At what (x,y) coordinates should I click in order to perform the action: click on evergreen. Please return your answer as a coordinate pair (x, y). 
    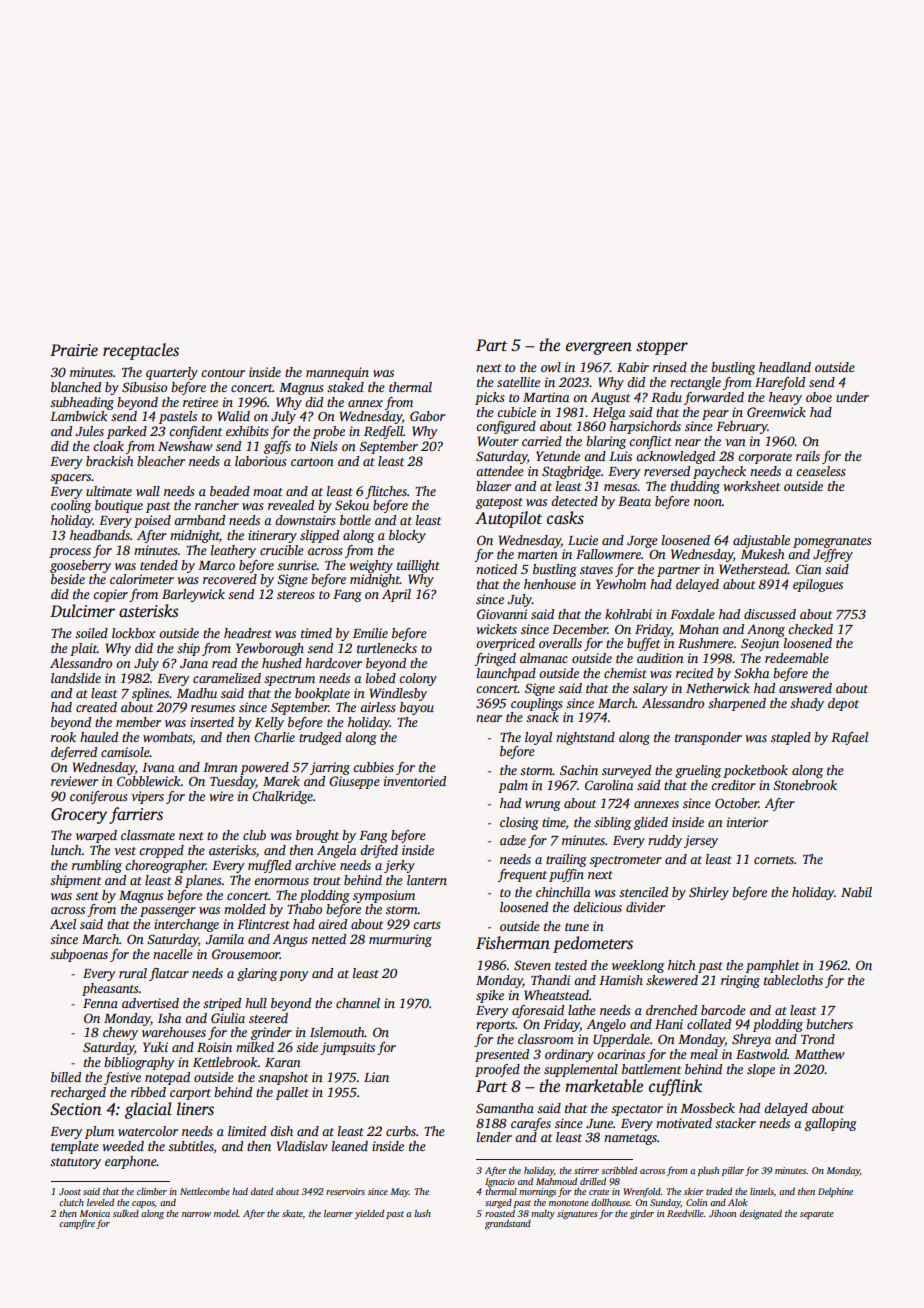
    Looking at the image, I should click on (599, 348).
